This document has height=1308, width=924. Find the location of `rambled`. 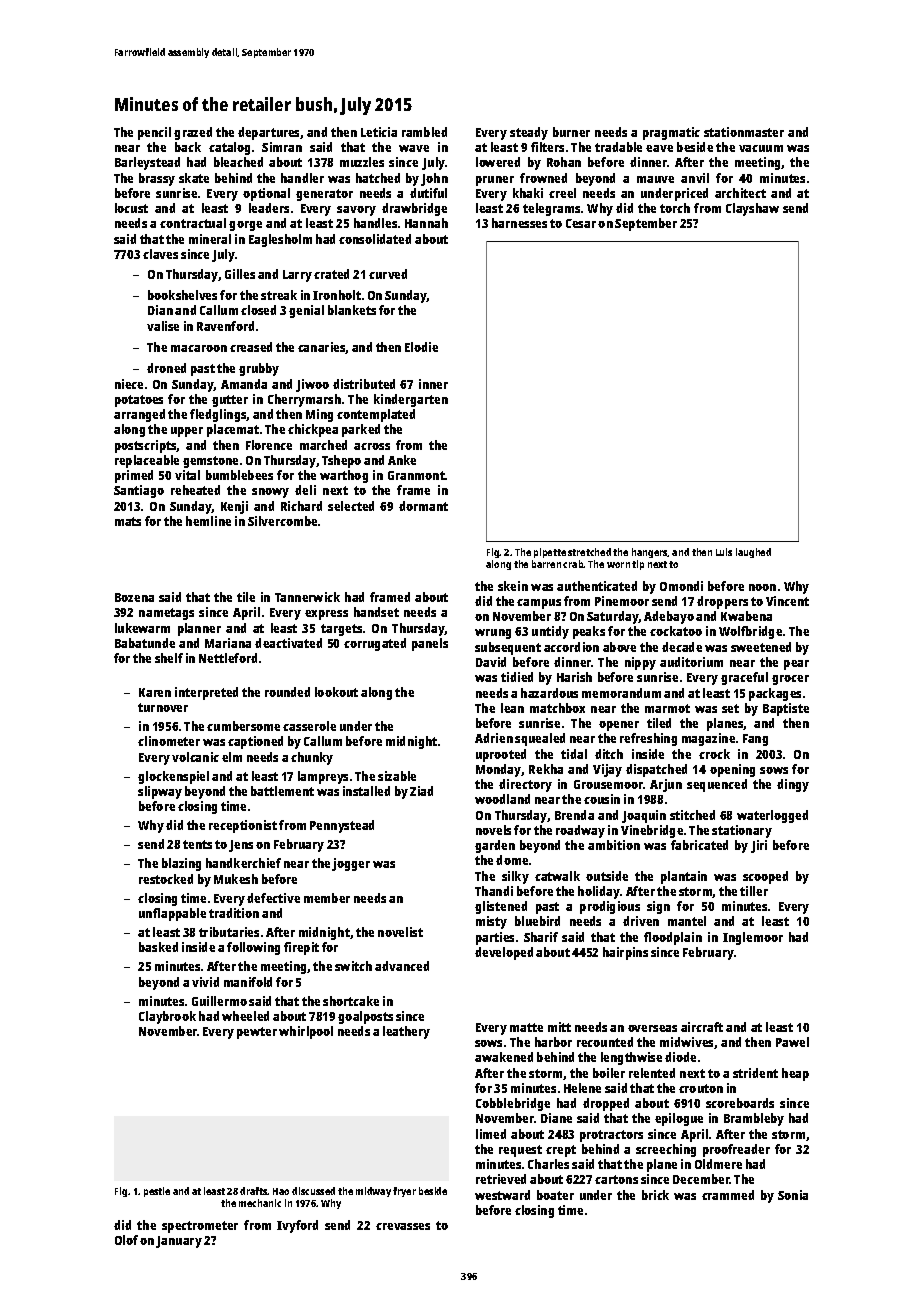

rambled is located at coordinates (424, 132).
